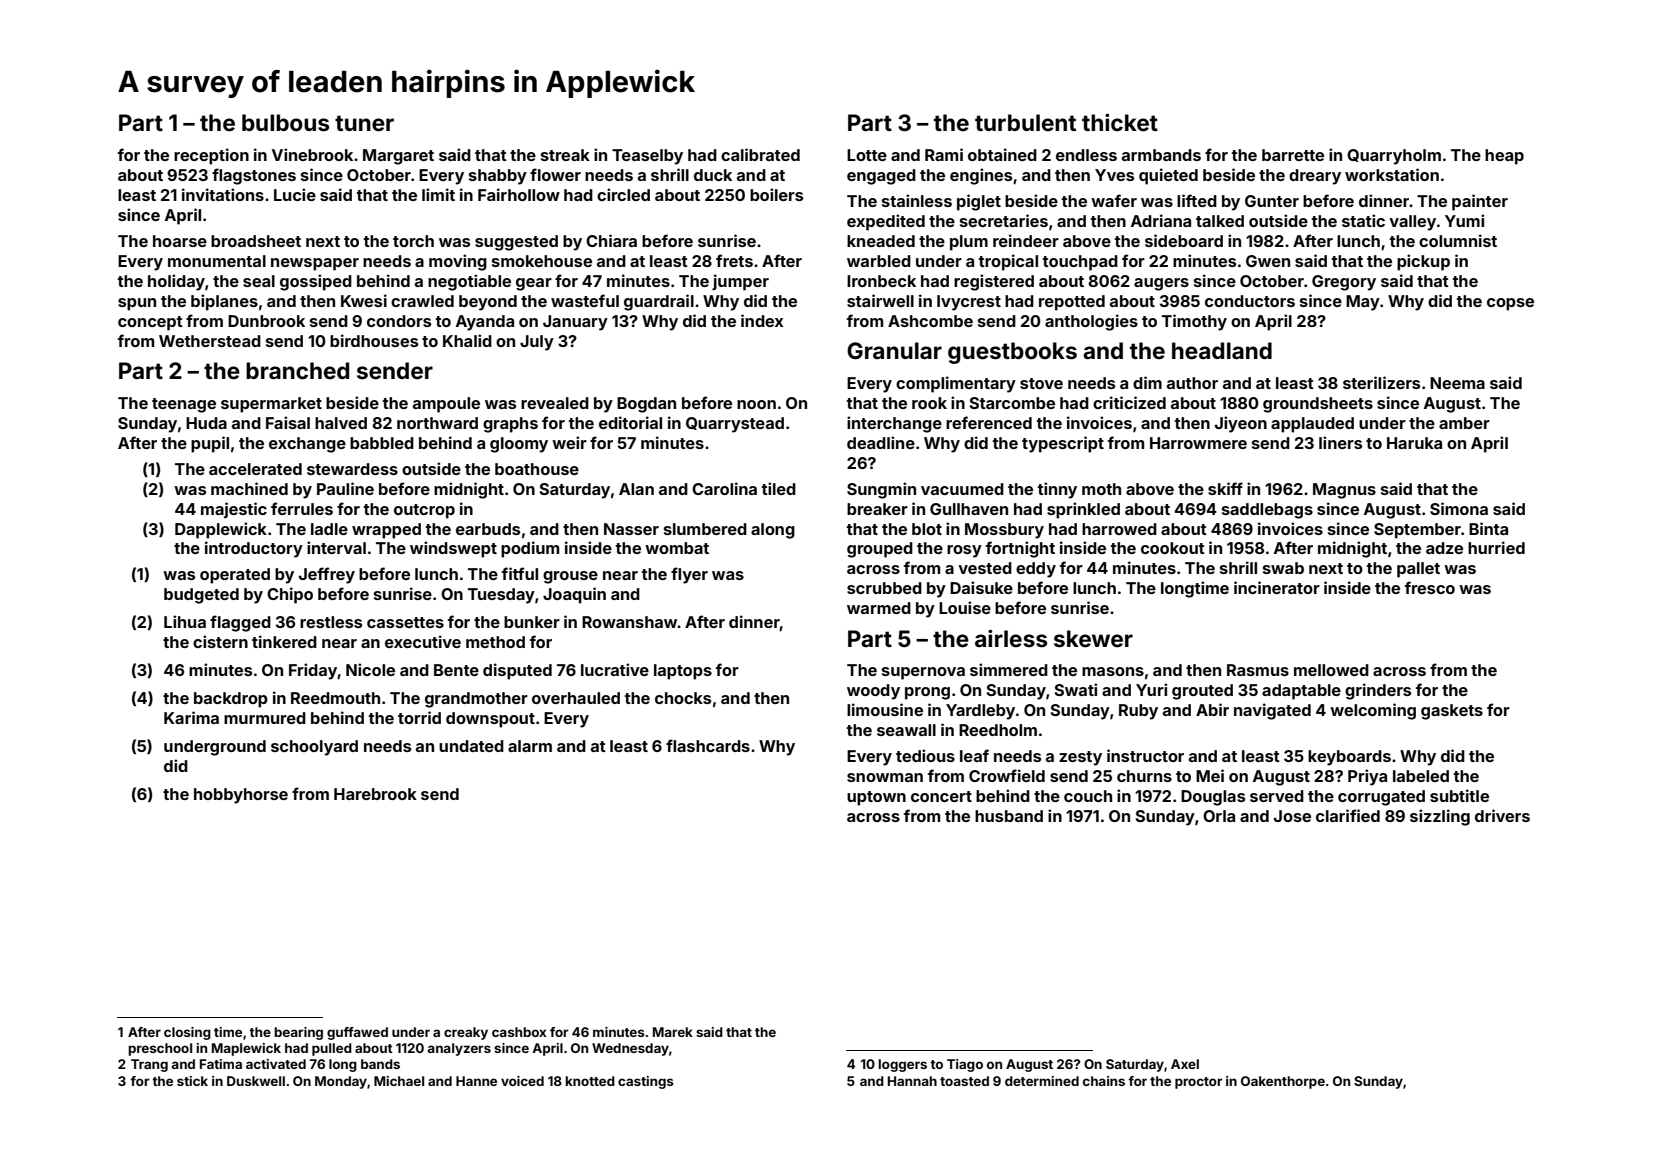 Image resolution: width=1656 pixels, height=1171 pixels. I want to click on copse, so click(1510, 304).
